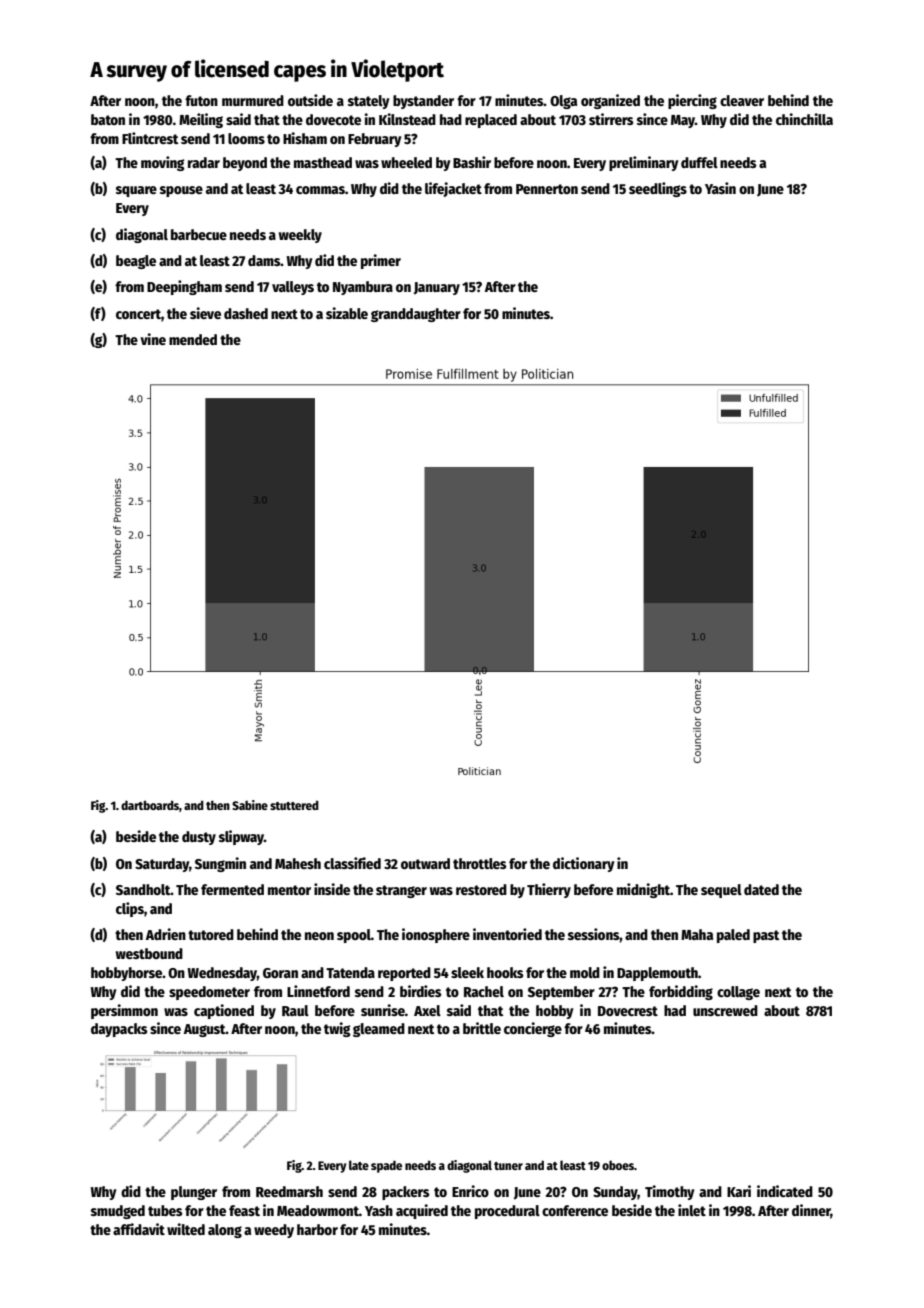 Image resolution: width=924 pixels, height=1308 pixels. Describe the element at coordinates (317, 1229) in the document. I see `harbor` at that location.
